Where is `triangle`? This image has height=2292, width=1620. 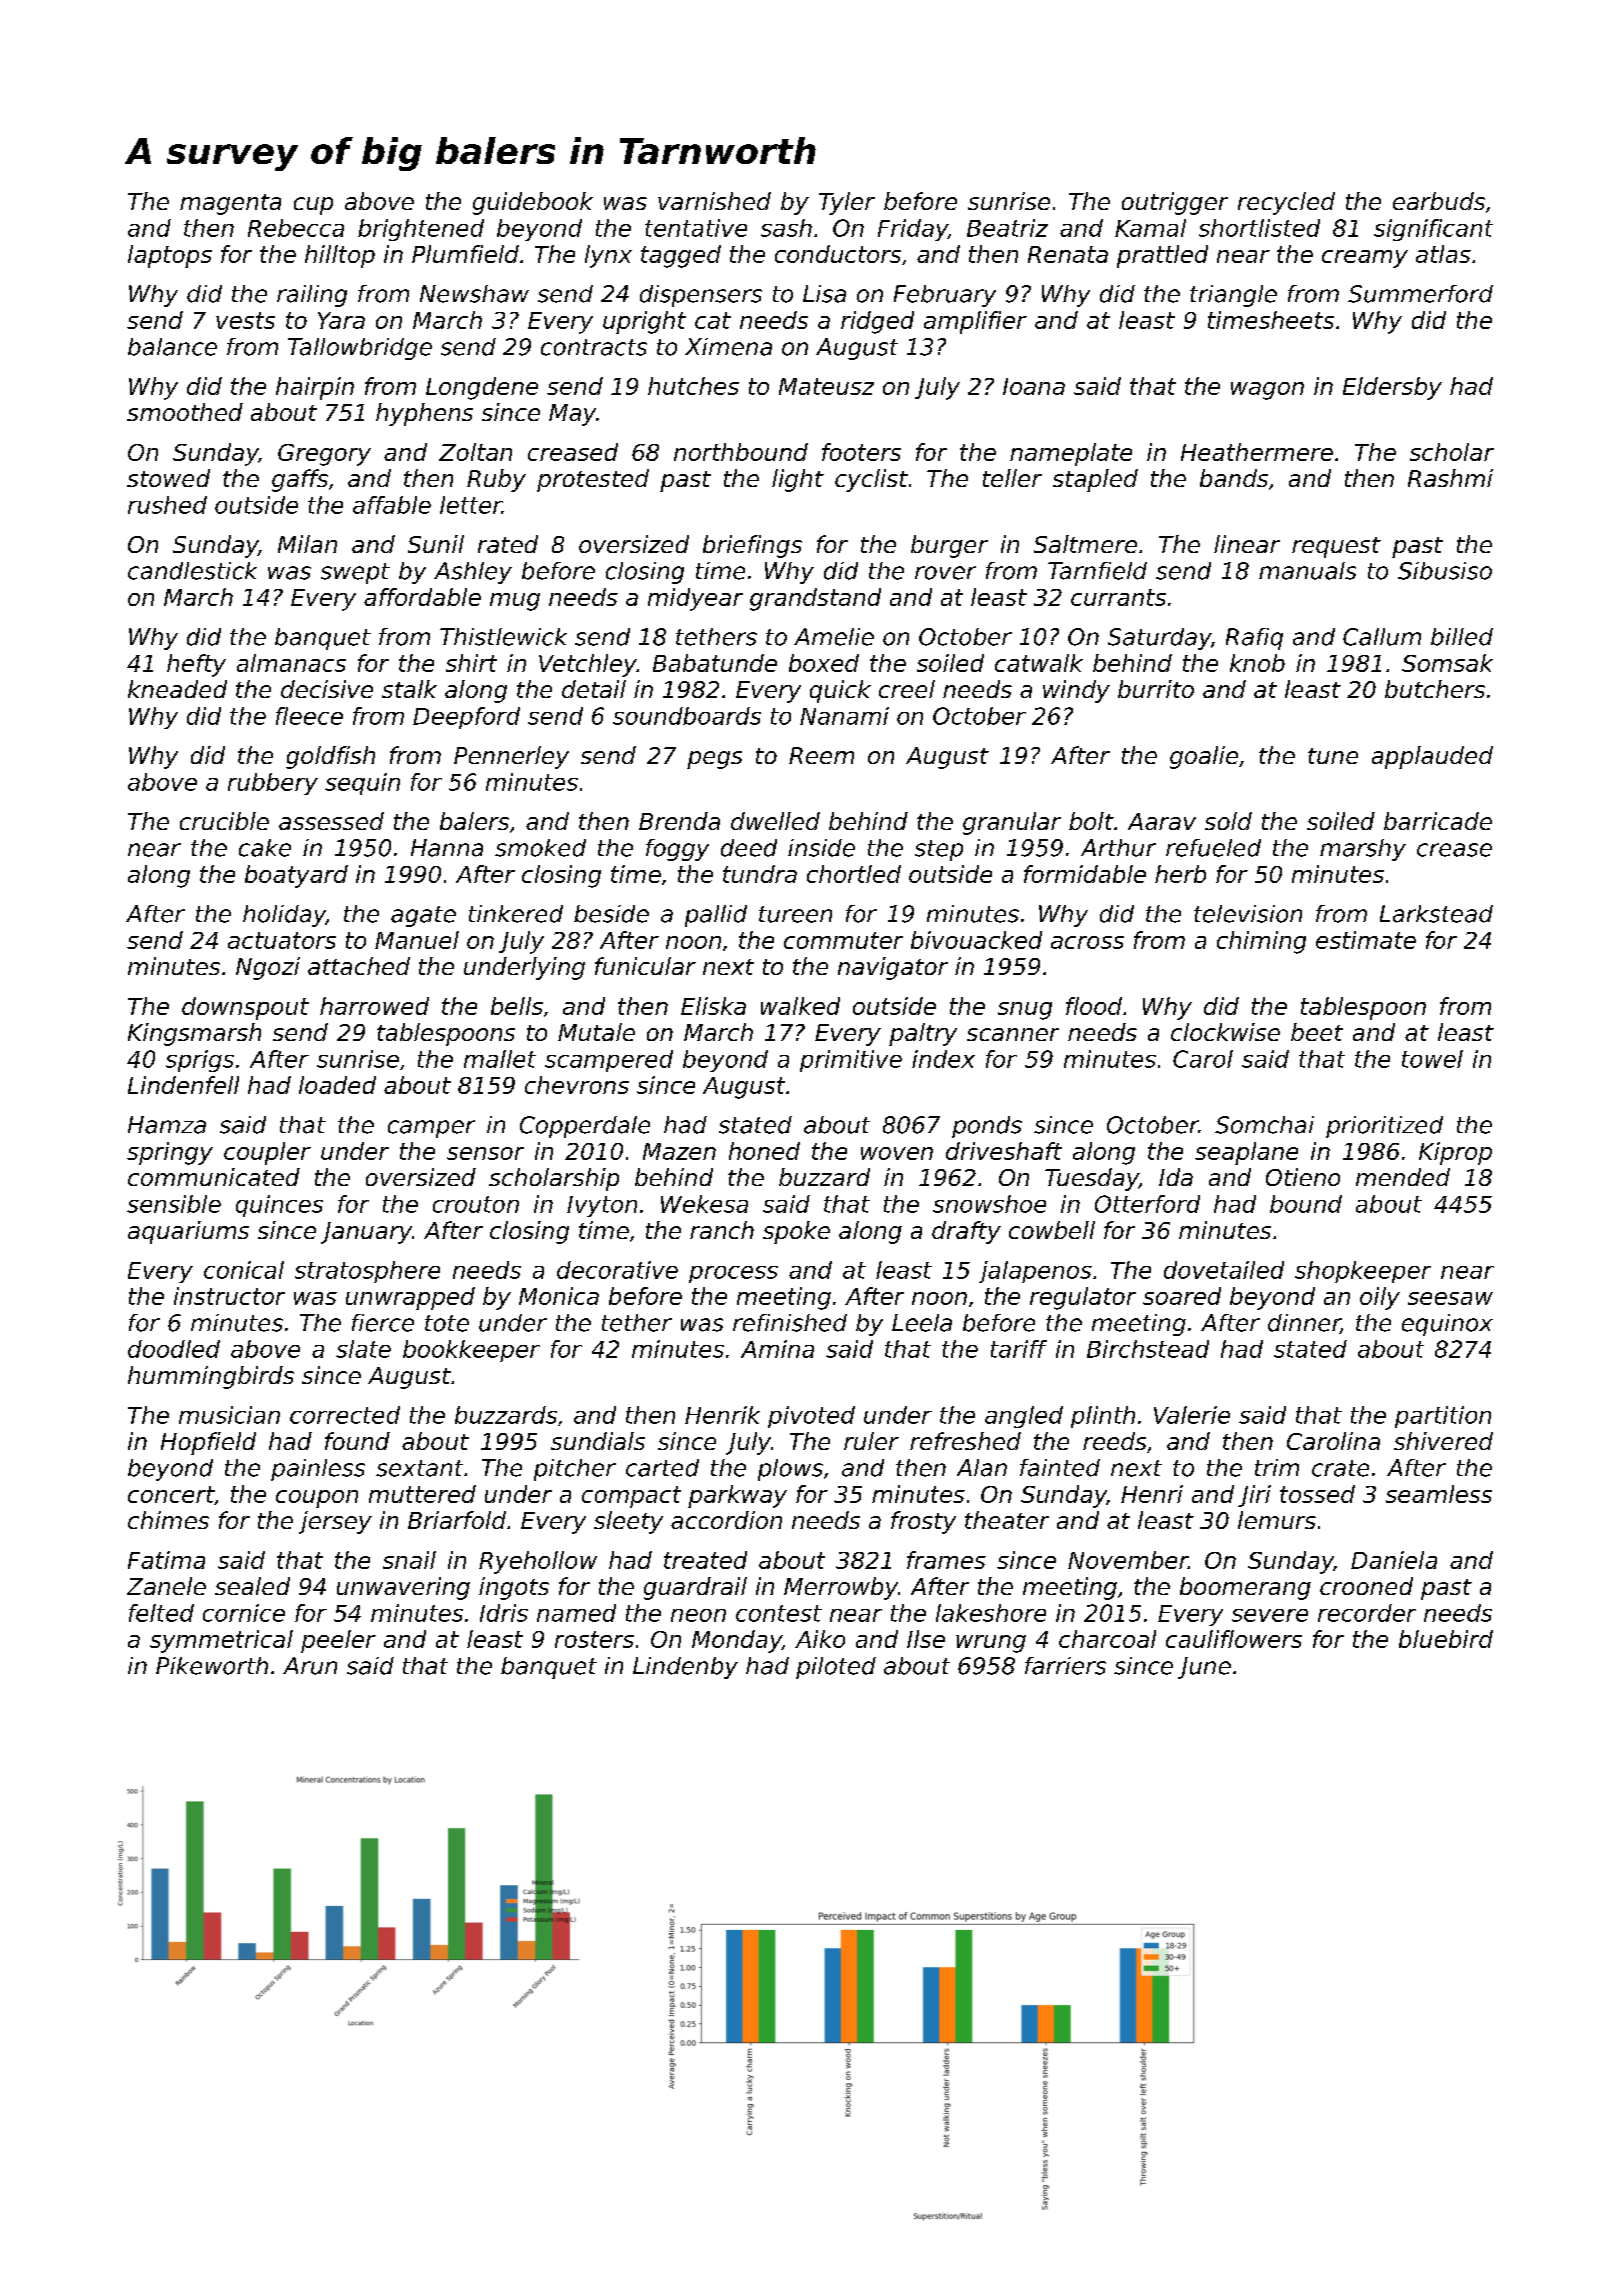 triangle is located at coordinates (1233, 296).
